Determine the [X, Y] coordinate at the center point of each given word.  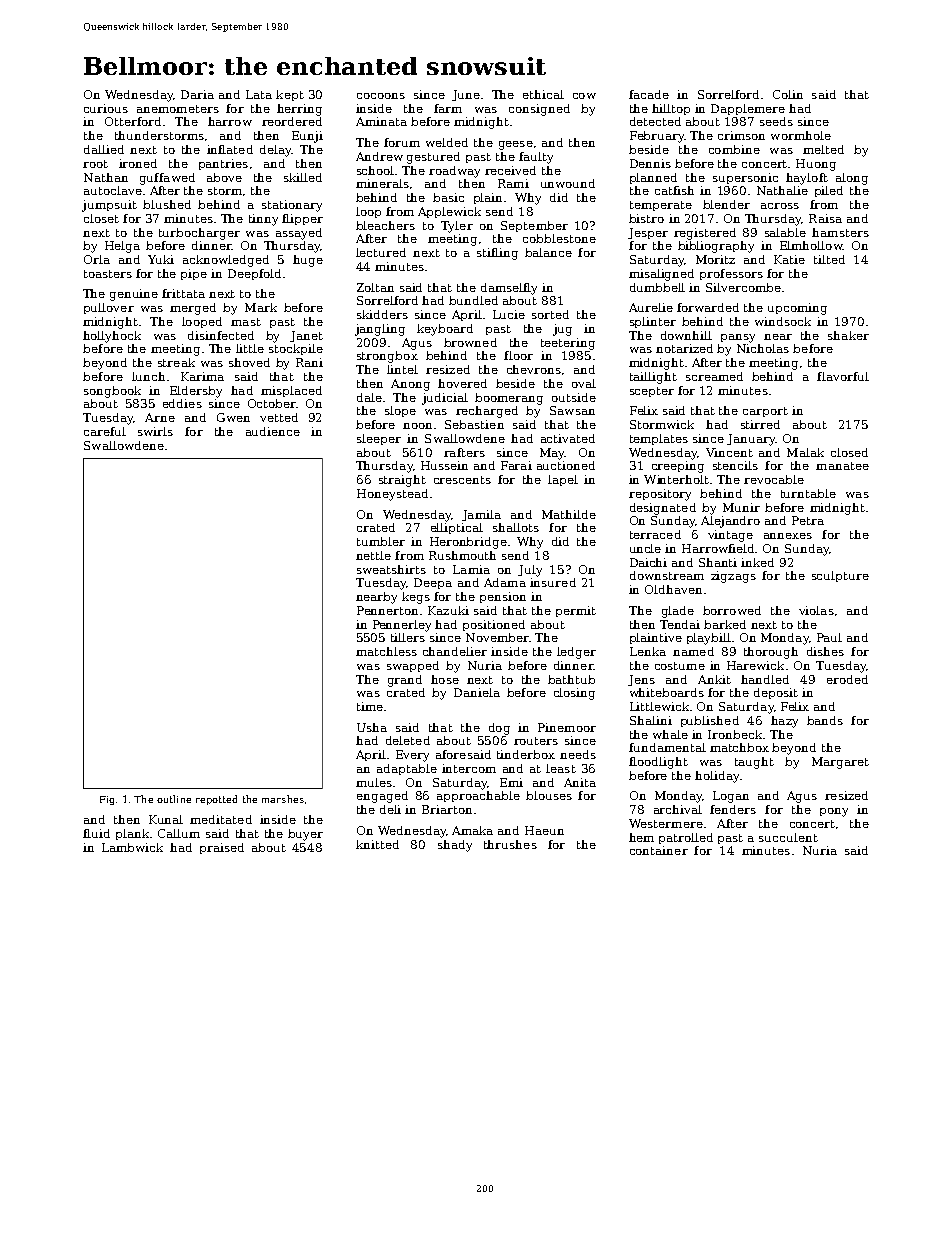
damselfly [509, 289]
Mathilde [569, 514]
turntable [808, 493]
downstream [667, 575]
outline [174, 799]
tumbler [381, 541]
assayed [299, 234]
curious [106, 108]
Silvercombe [743, 287]
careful [105, 431]
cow [584, 96]
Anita [580, 782]
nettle [373, 555]
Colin [788, 94]
